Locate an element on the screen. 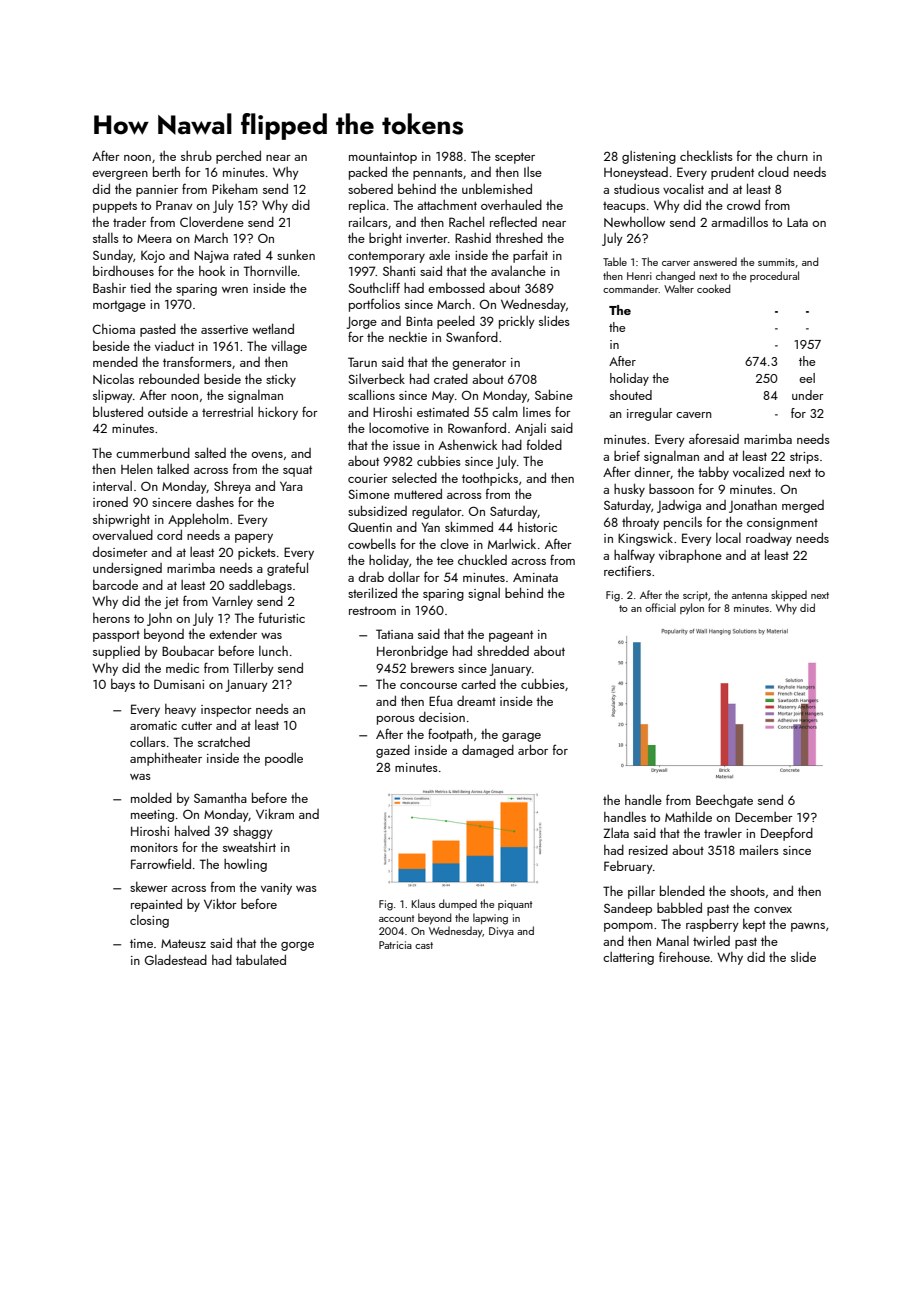  cast is located at coordinates (424, 945).
